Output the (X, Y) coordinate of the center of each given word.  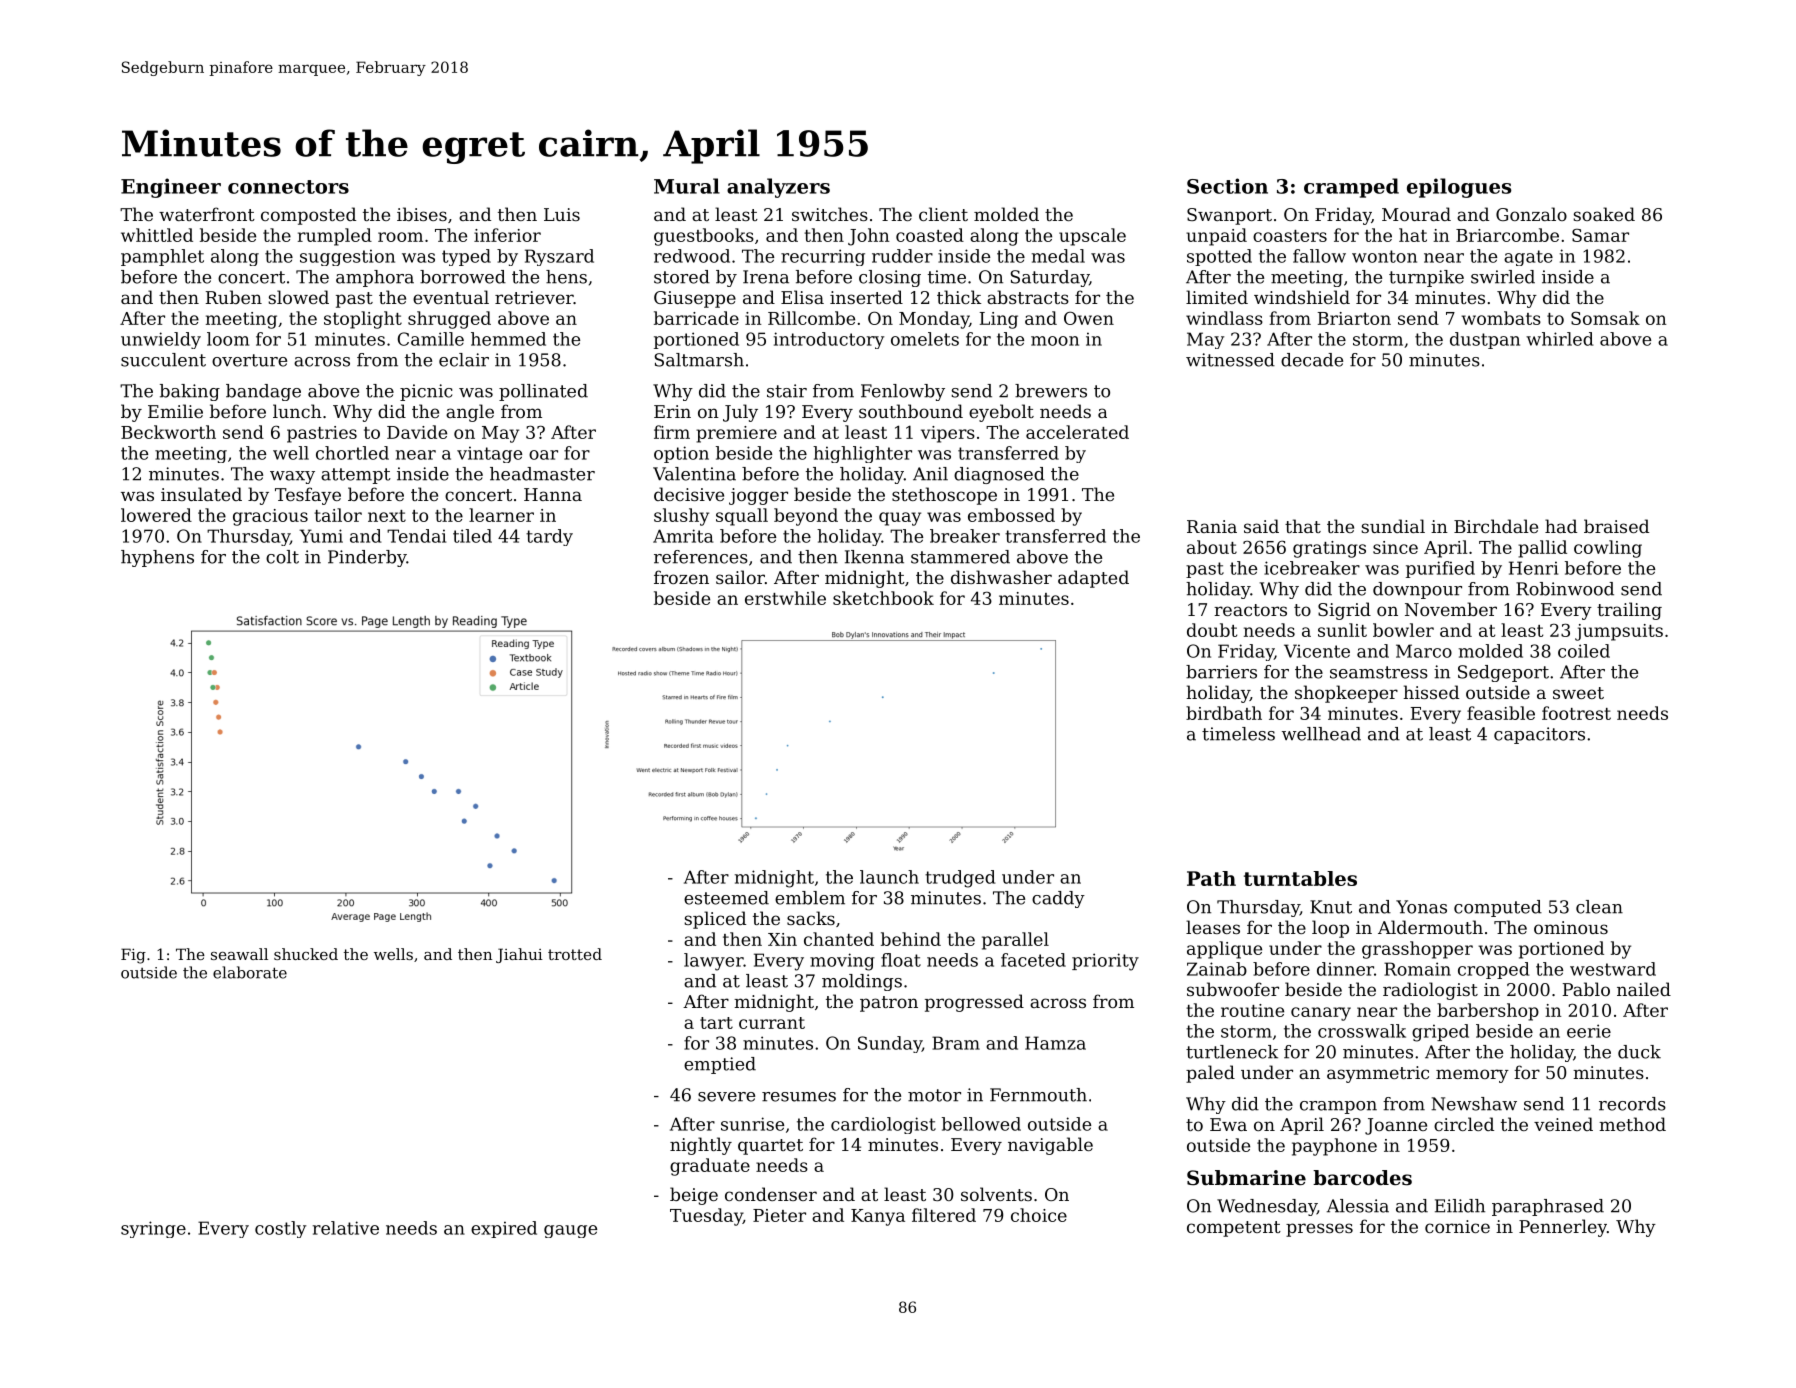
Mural (687, 186)
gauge (570, 1231)
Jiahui (519, 955)
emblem (810, 898)
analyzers (778, 188)
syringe (153, 1229)
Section (1227, 186)
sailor (740, 577)
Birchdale (1496, 526)
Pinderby (367, 558)
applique (1224, 950)
